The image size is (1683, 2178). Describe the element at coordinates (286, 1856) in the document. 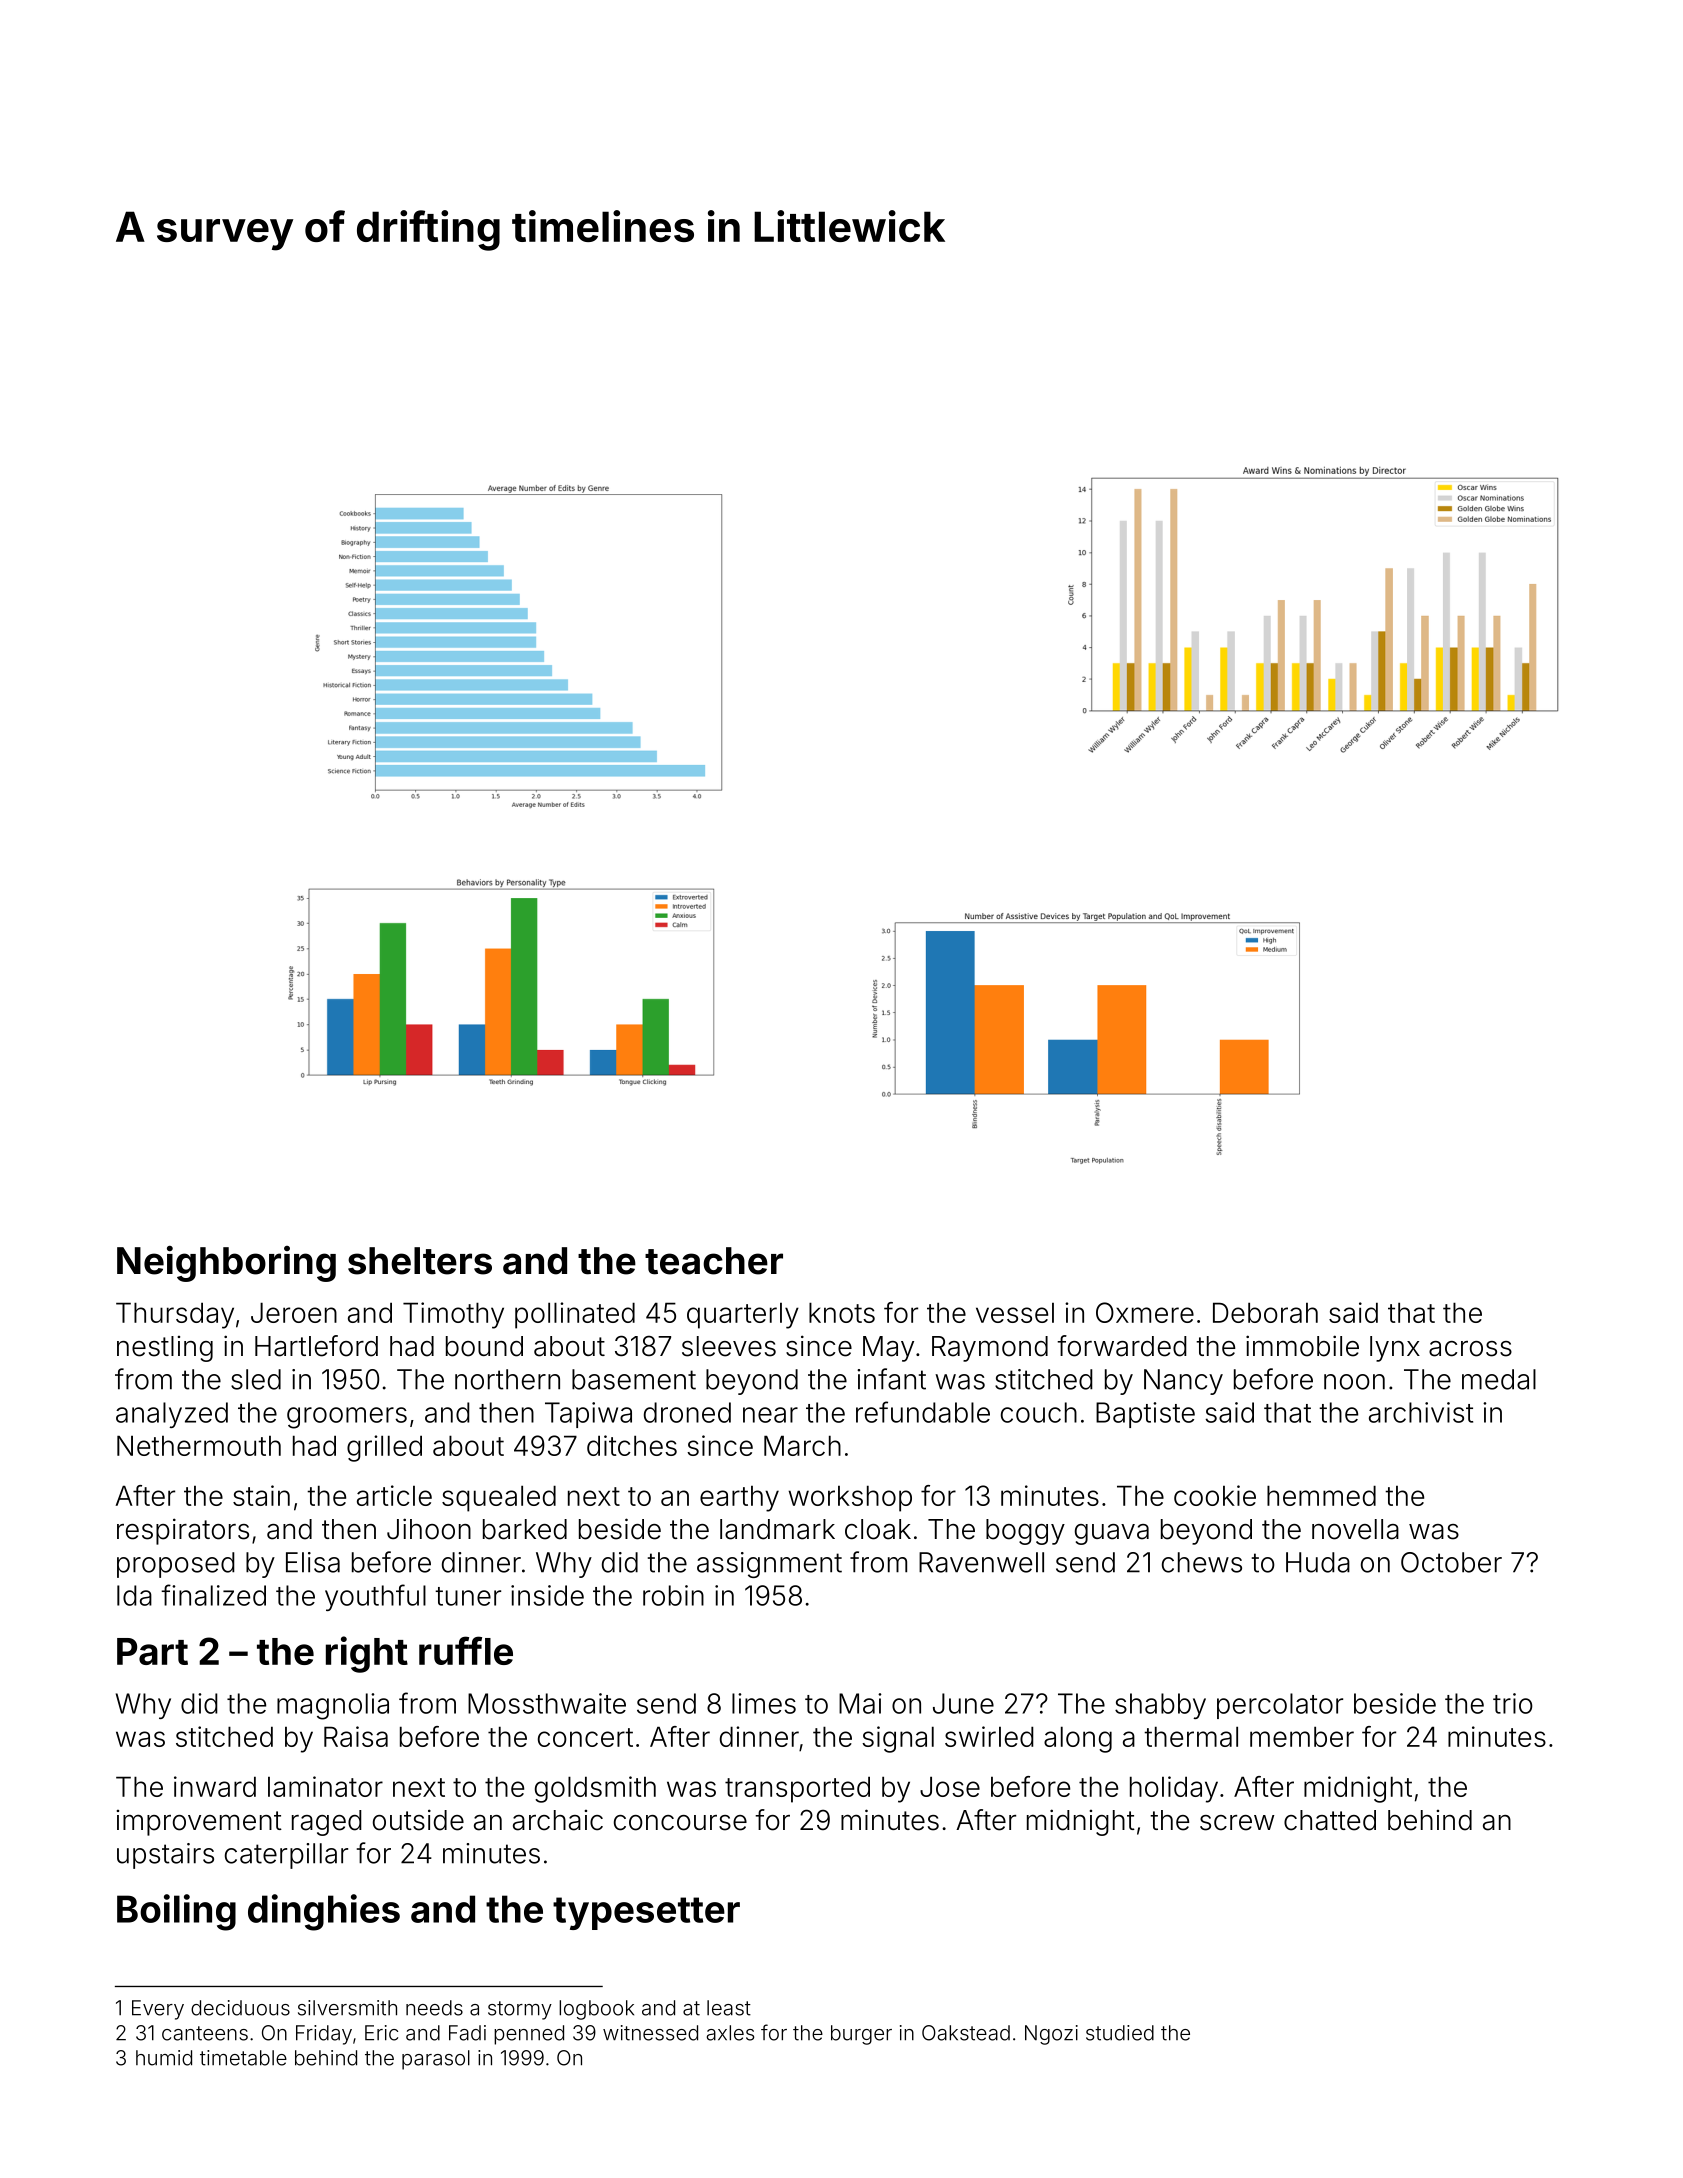

I see `caterpillar` at that location.
